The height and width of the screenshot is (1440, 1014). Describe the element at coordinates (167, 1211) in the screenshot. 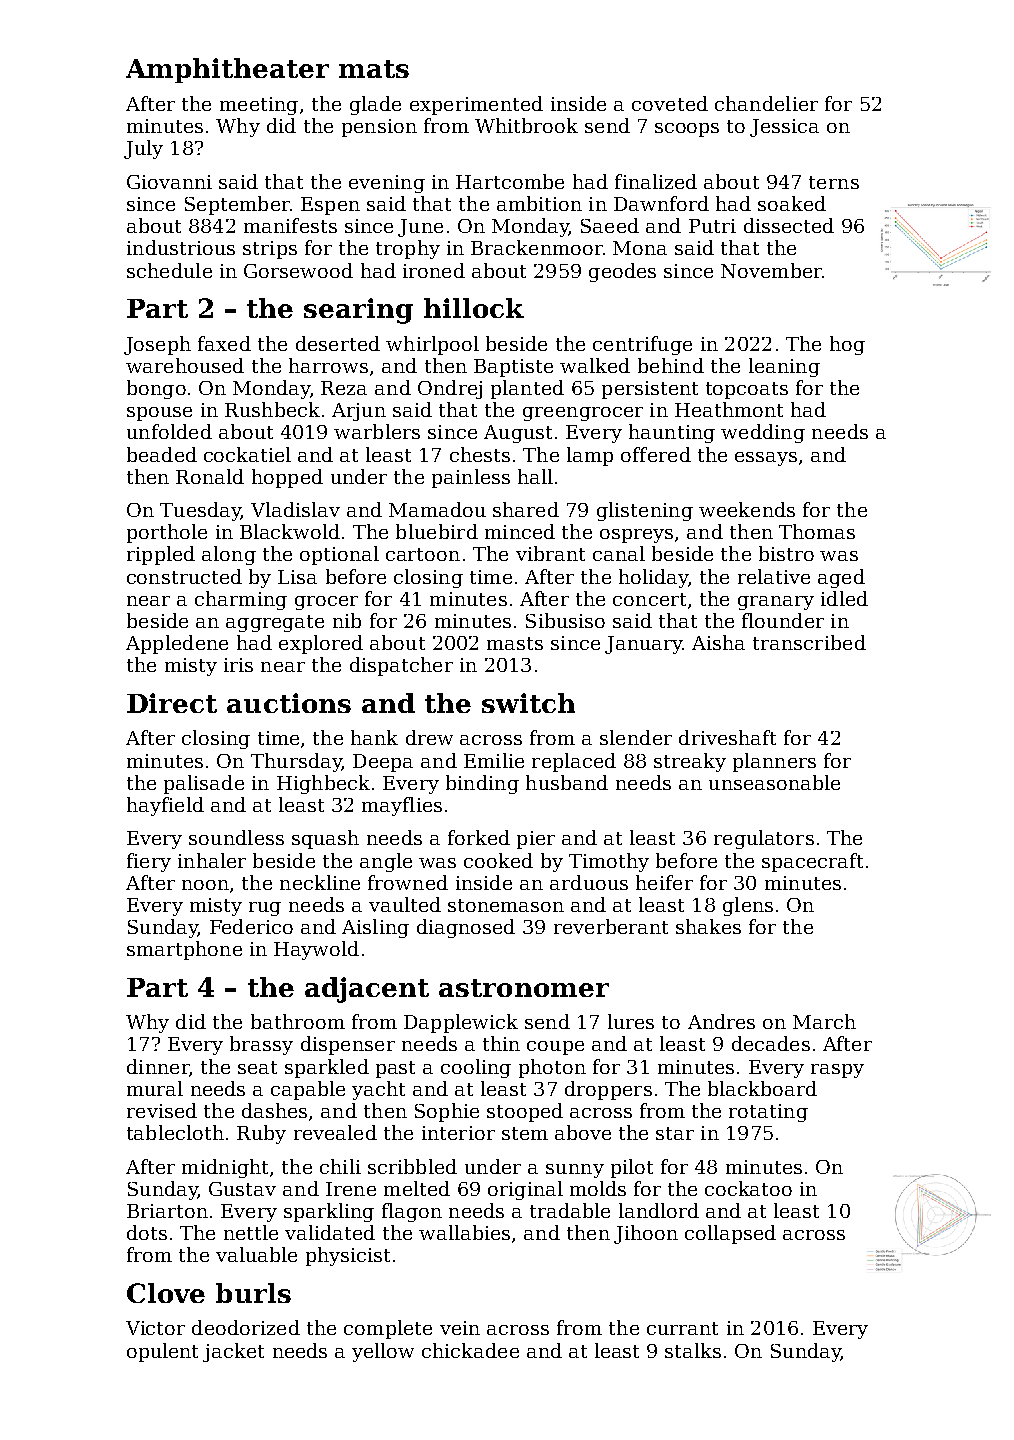

I see `Briarton` at that location.
